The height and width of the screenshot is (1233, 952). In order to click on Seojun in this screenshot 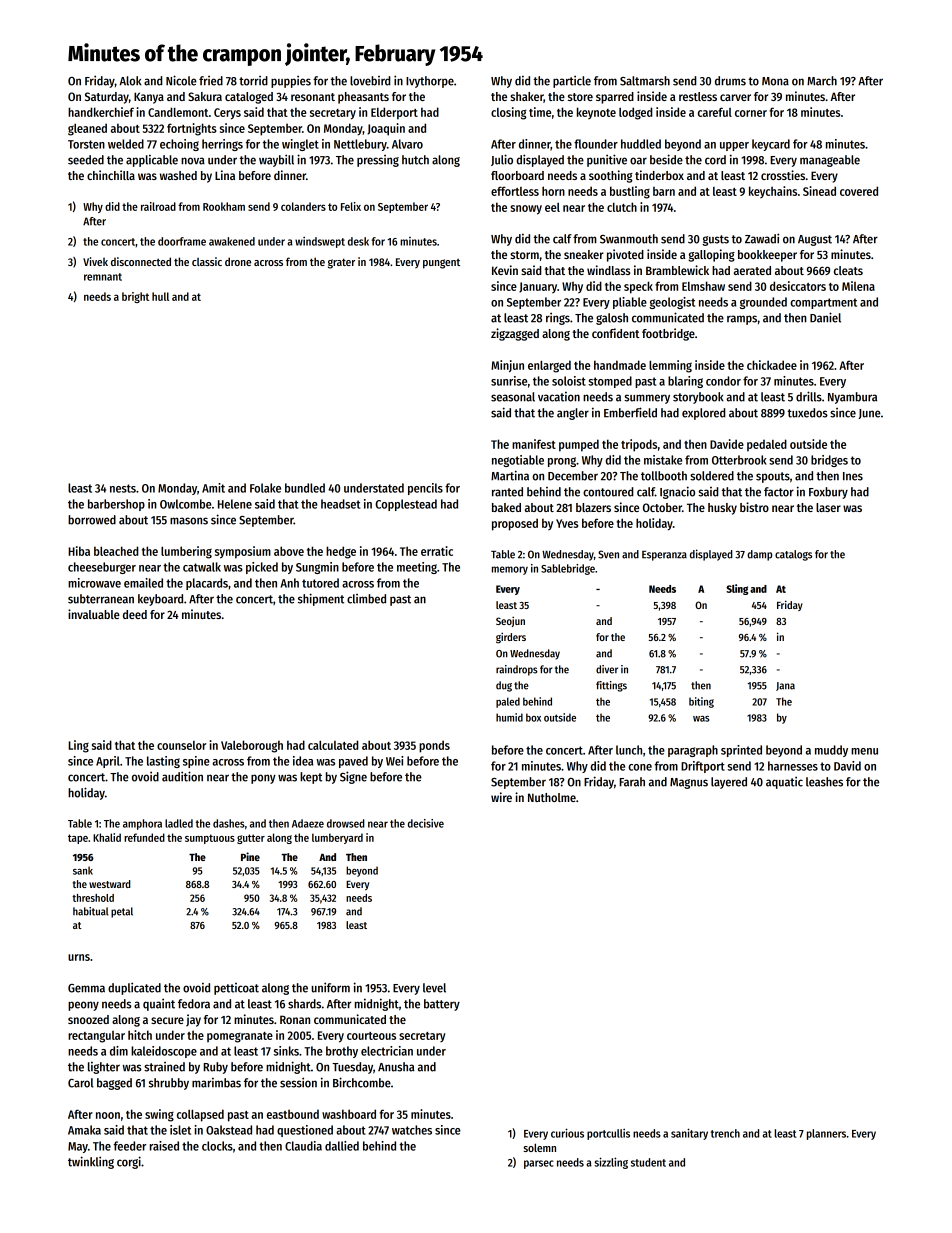, I will do `click(510, 621)`.
